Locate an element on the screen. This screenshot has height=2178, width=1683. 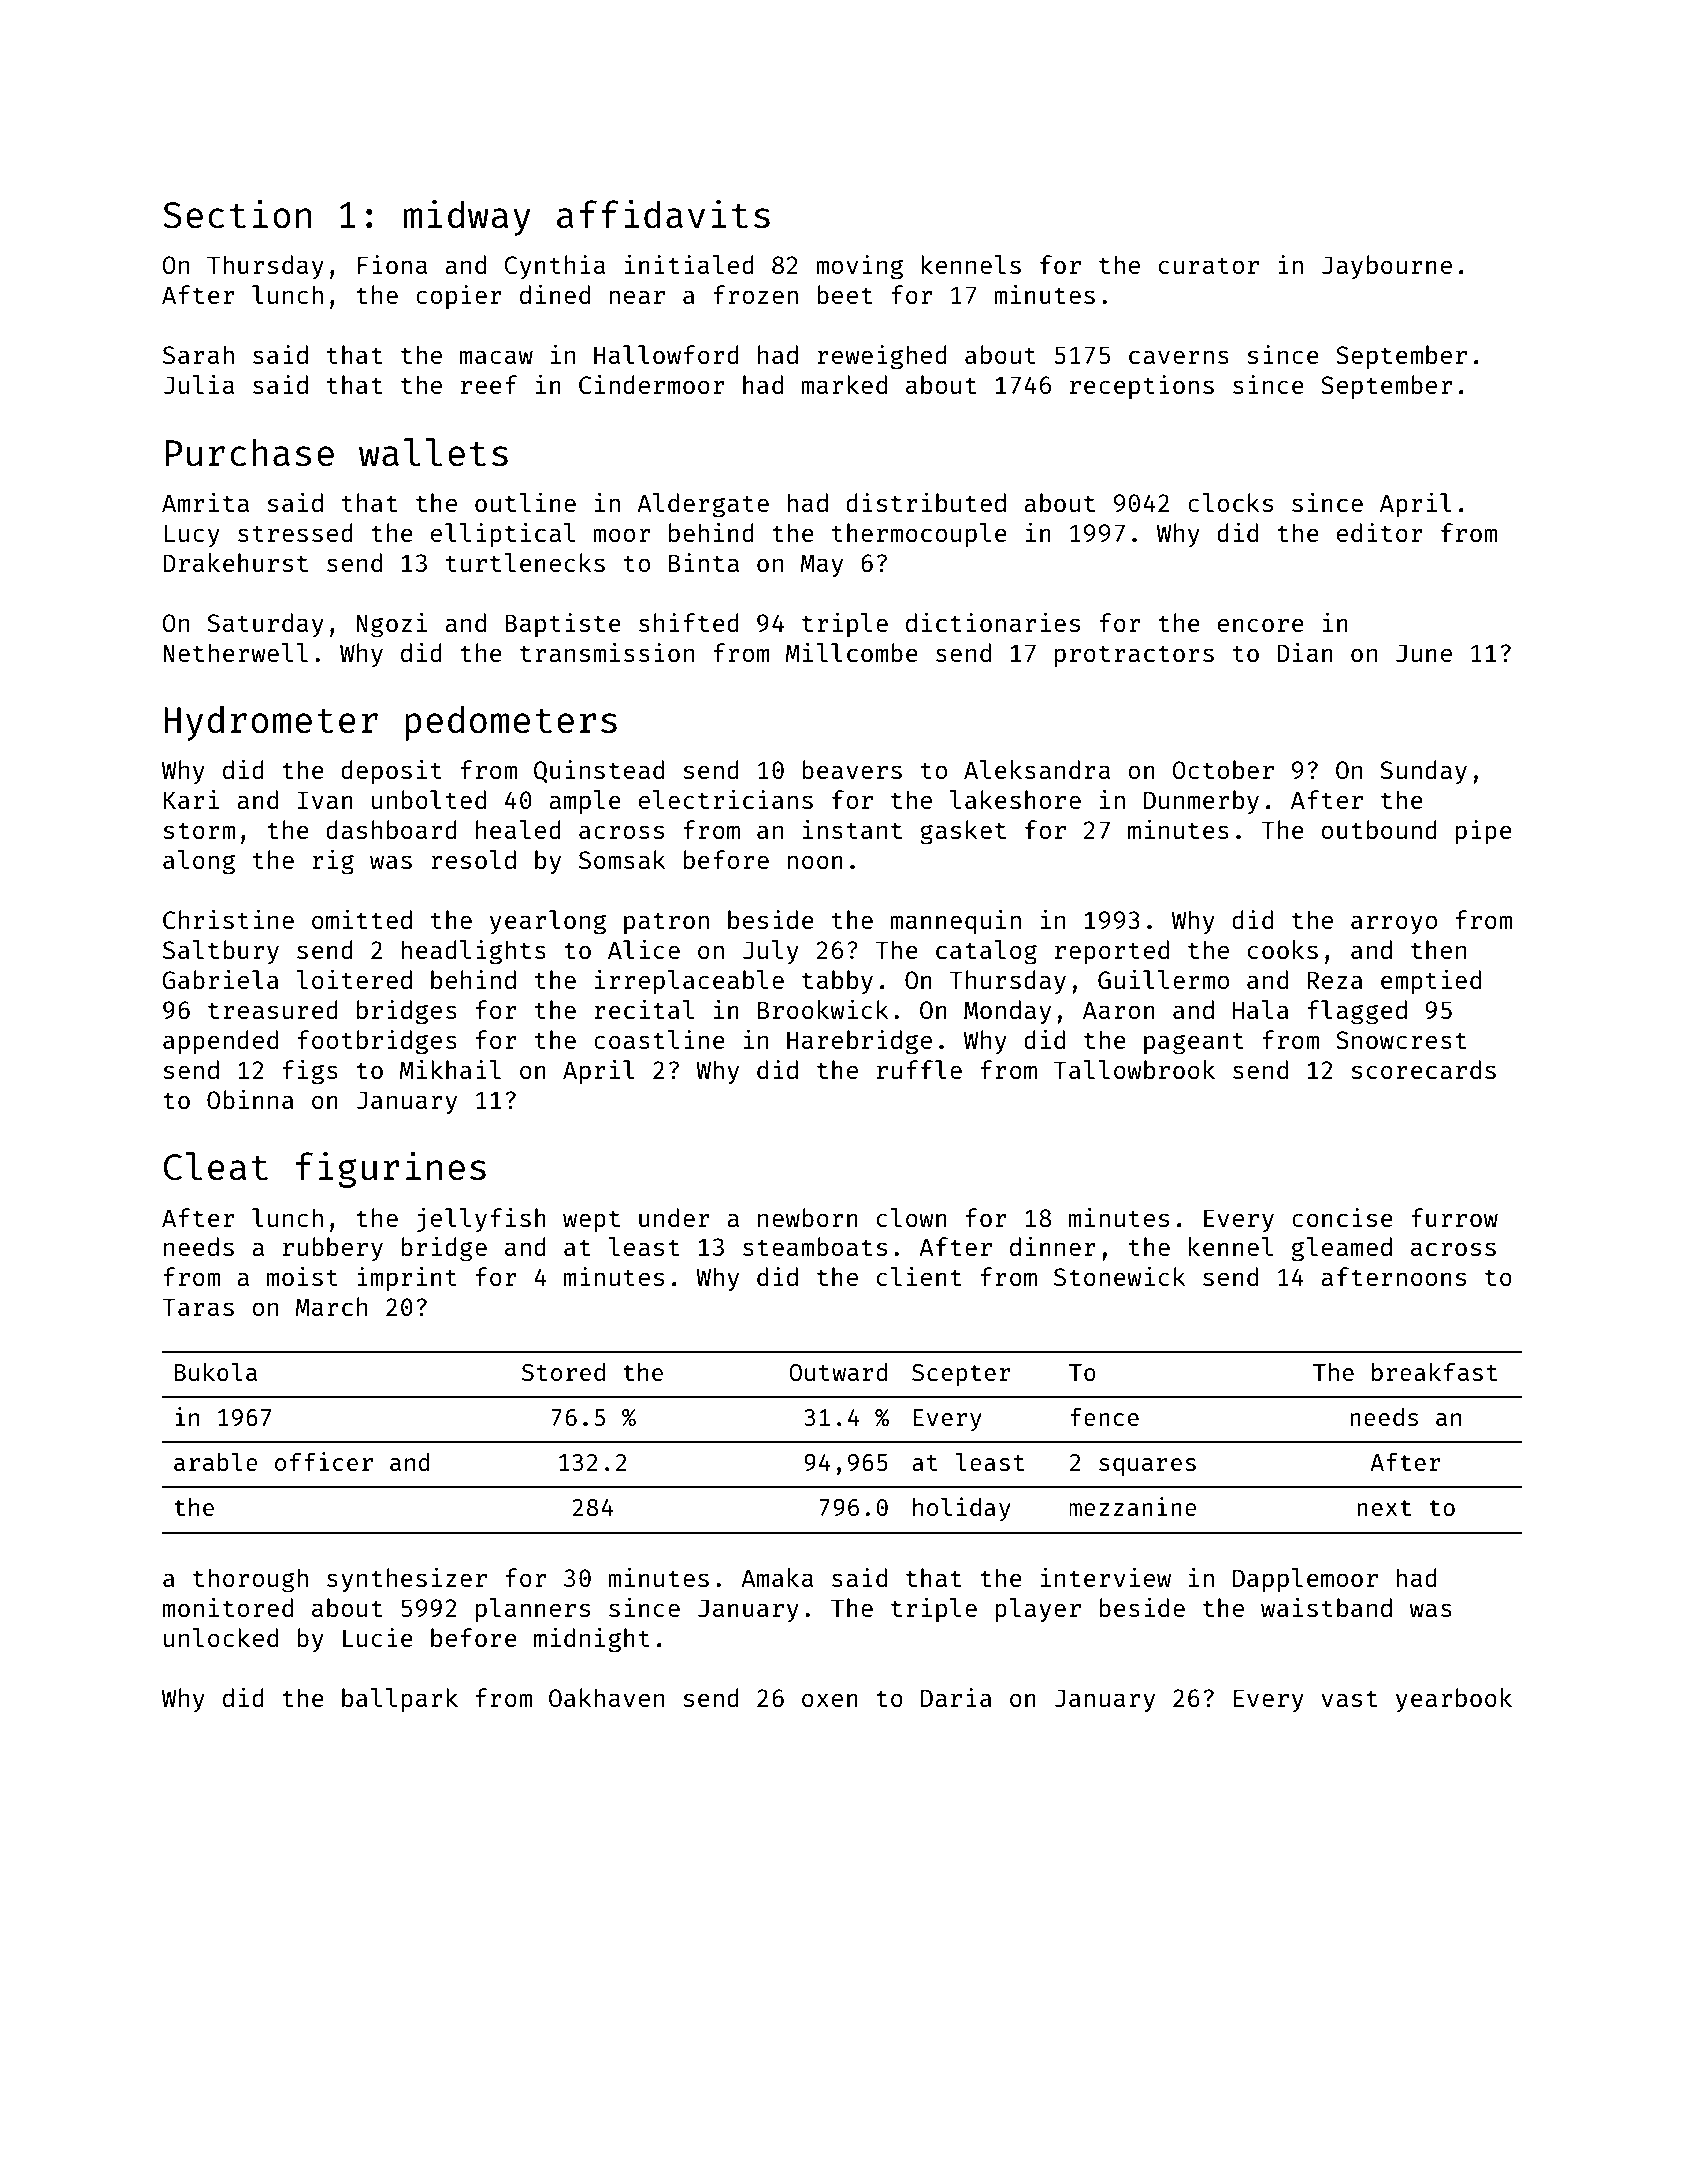
ballpark is located at coordinates (400, 1700).
